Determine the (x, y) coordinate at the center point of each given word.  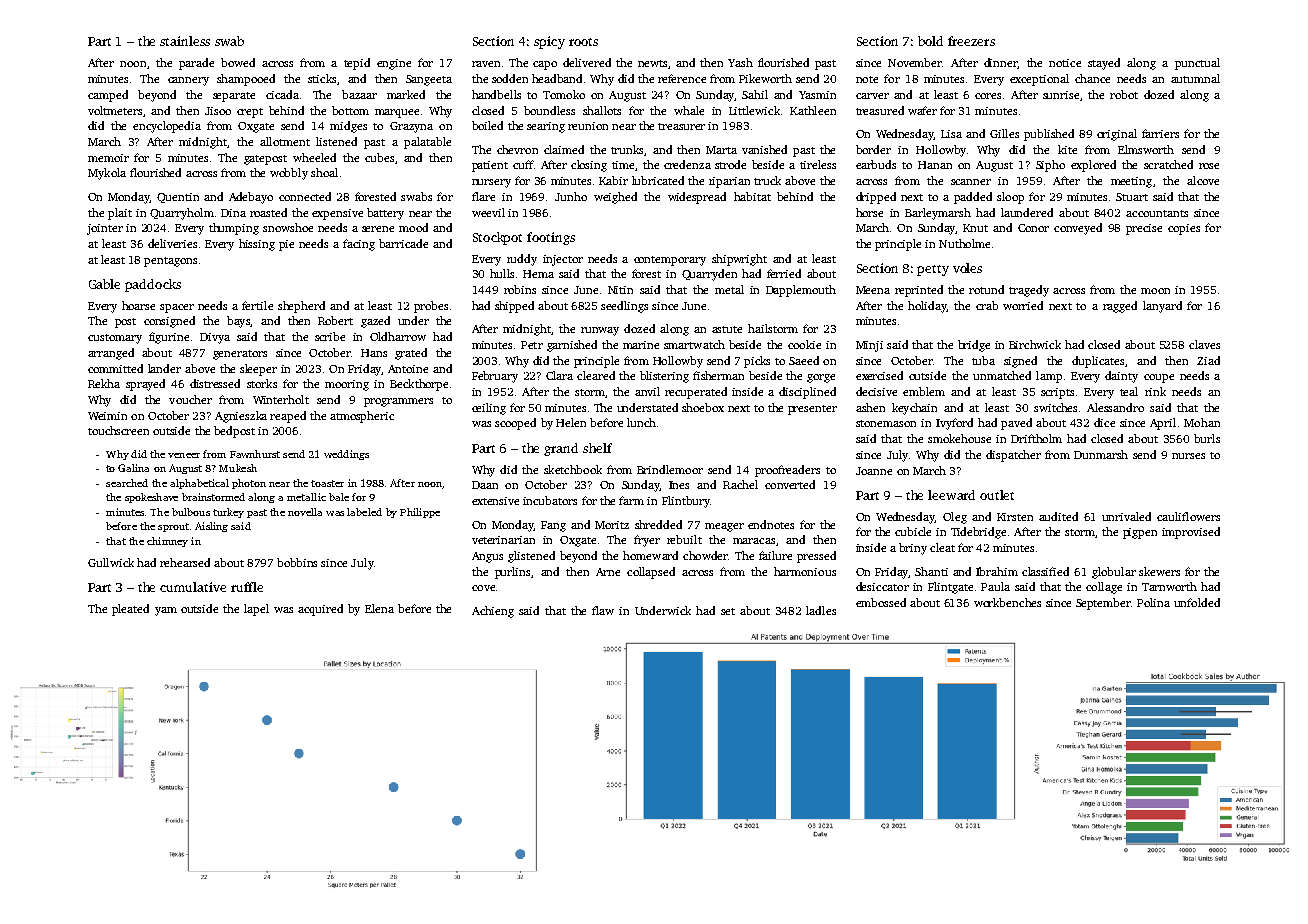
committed (115, 368)
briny (913, 549)
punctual (1197, 64)
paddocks (153, 285)
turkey (228, 513)
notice (1065, 63)
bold (930, 41)
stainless (185, 41)
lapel (256, 610)
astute (727, 329)
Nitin (620, 290)
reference (682, 78)
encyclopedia (167, 127)
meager (724, 527)
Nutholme (964, 243)
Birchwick (1035, 344)
